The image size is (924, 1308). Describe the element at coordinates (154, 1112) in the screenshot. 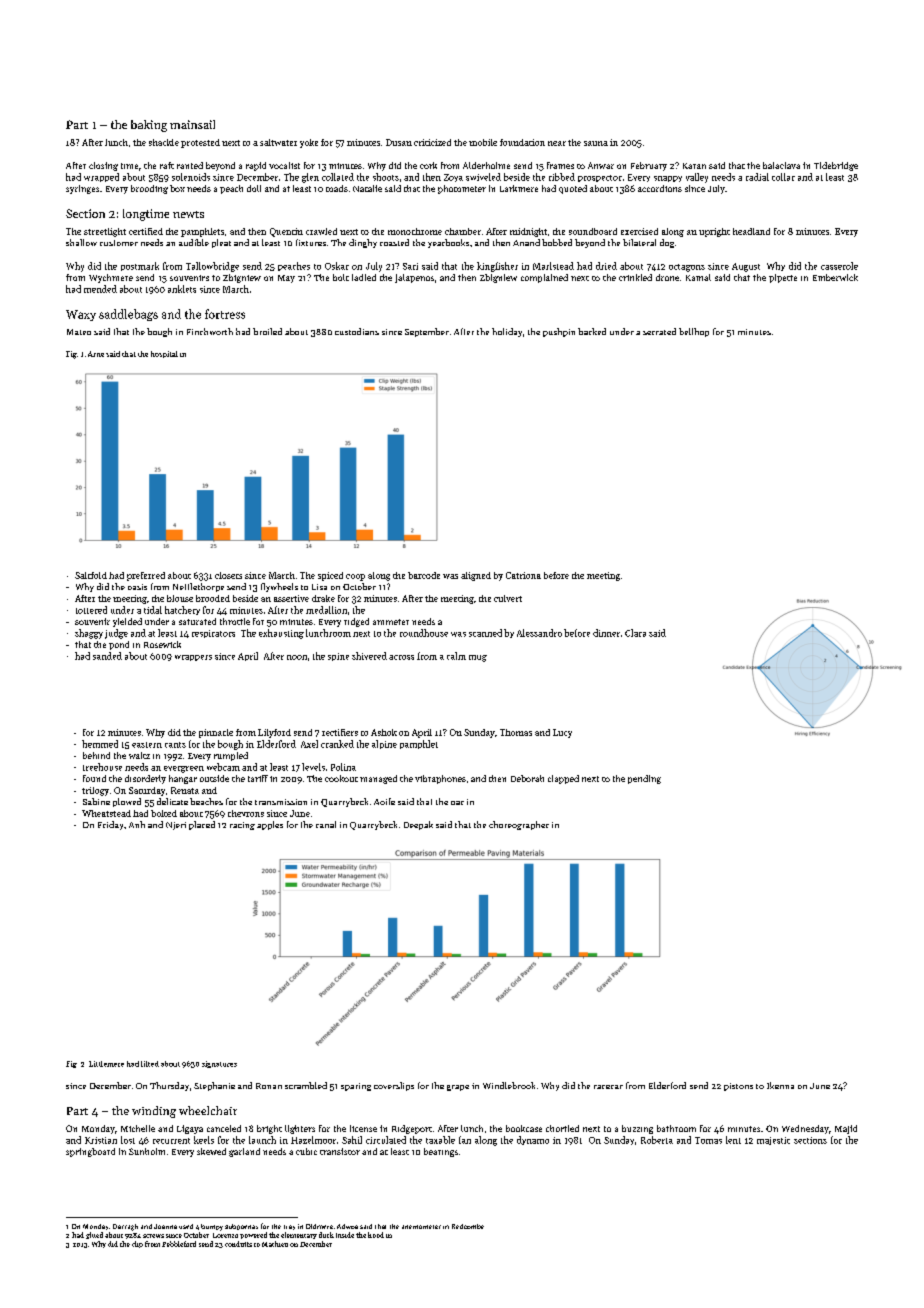

I see `winding` at that location.
